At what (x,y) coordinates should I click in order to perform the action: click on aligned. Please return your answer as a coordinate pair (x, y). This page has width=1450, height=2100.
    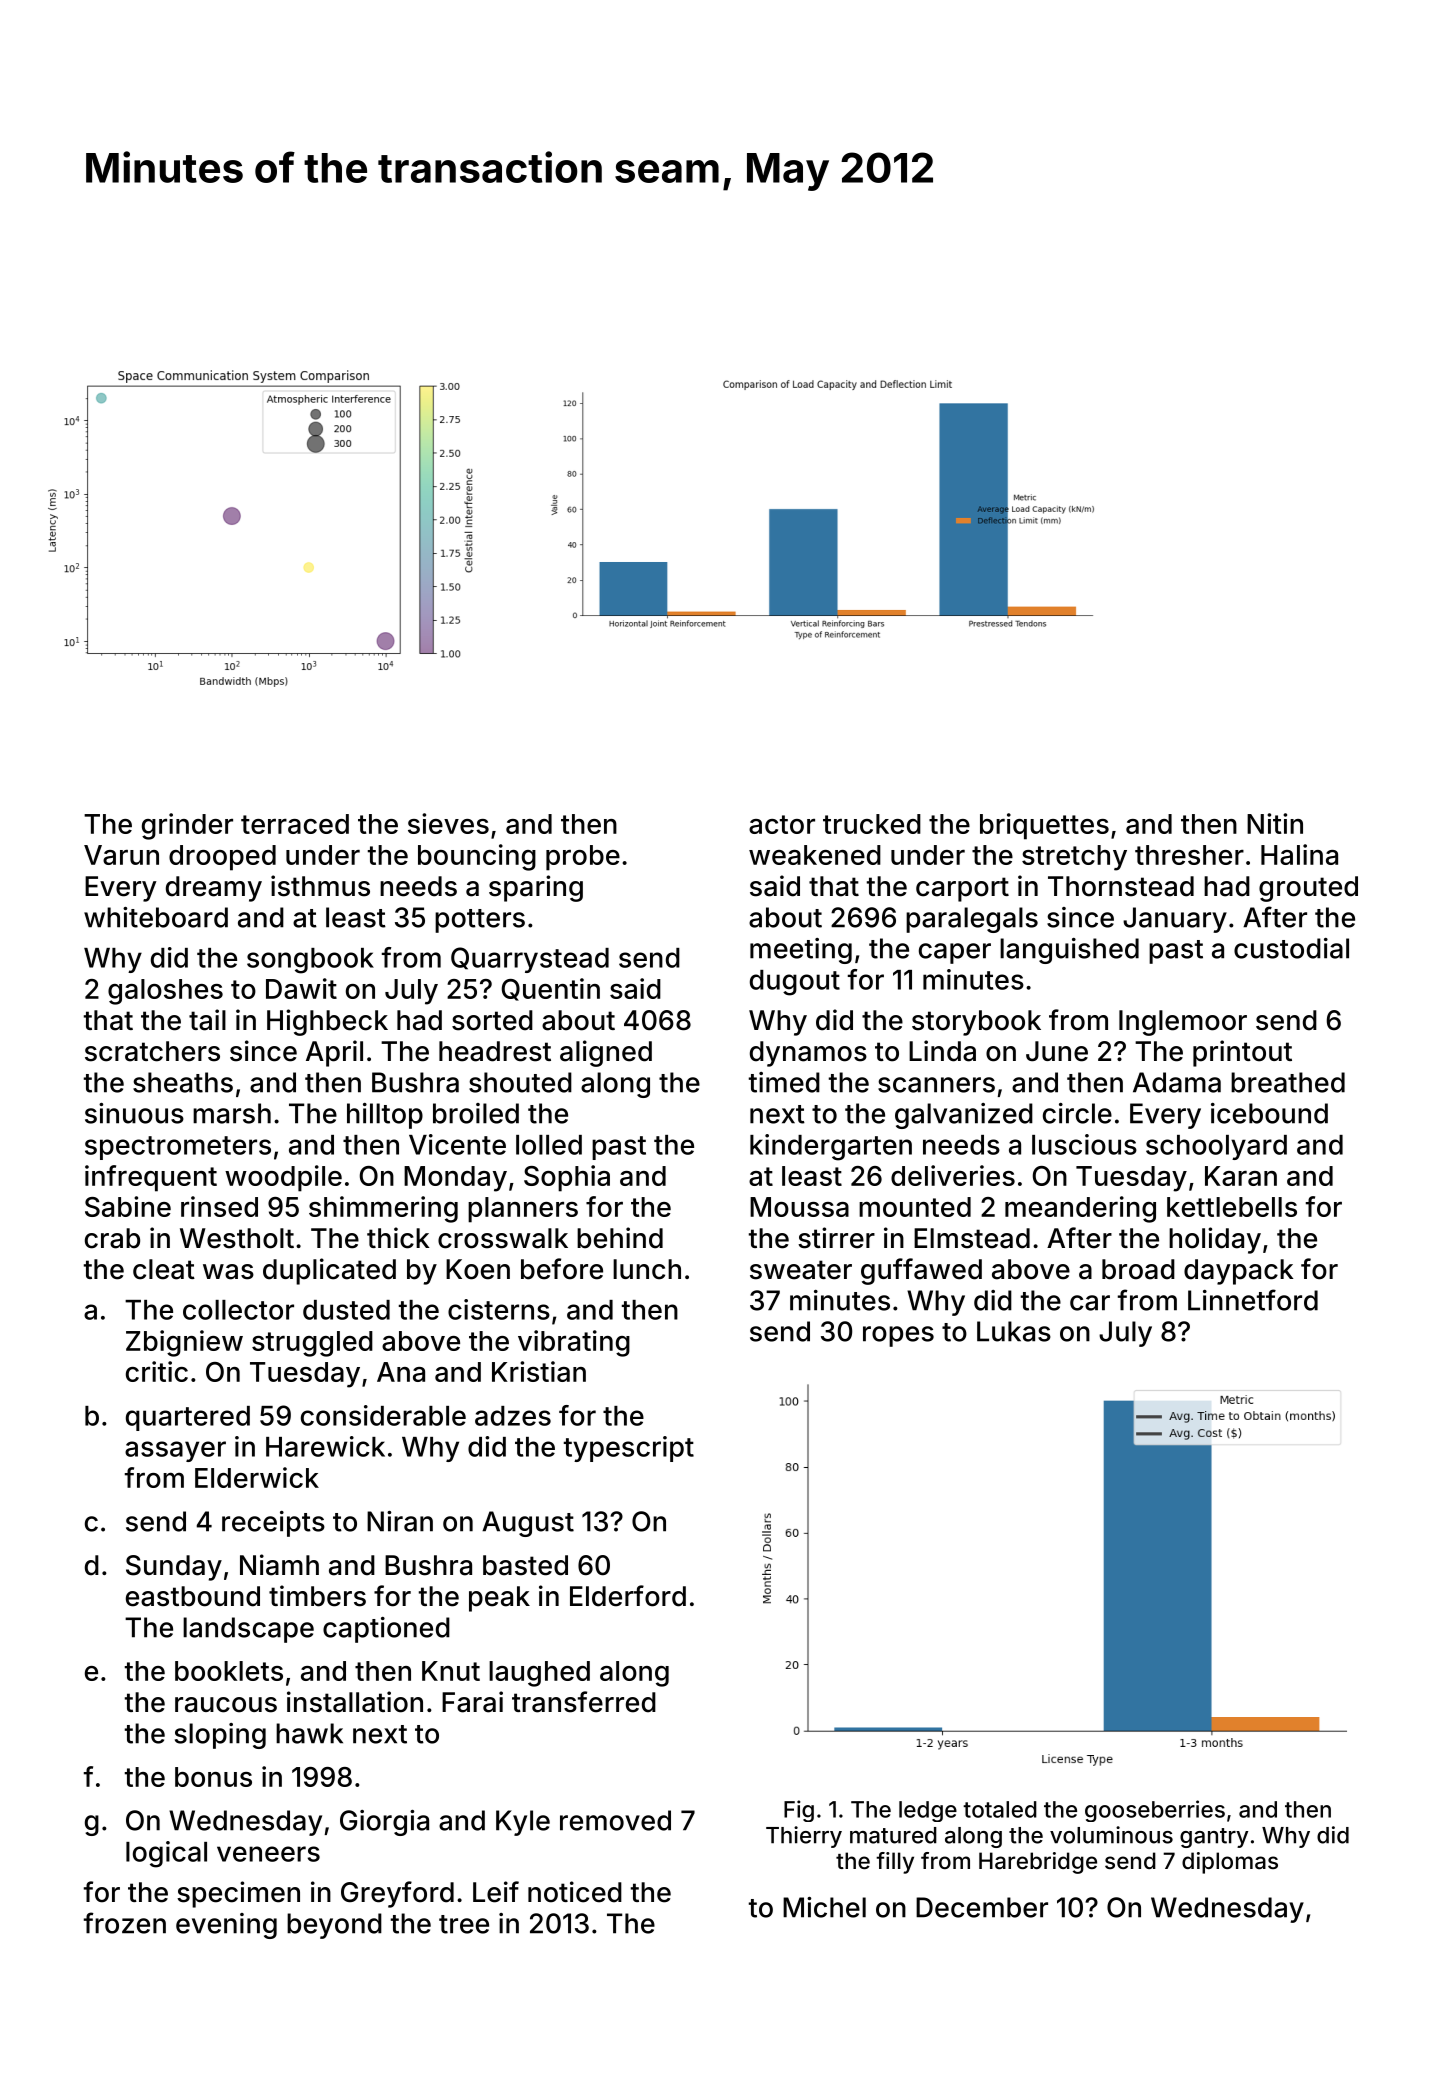
    Looking at the image, I should click on (606, 1053).
